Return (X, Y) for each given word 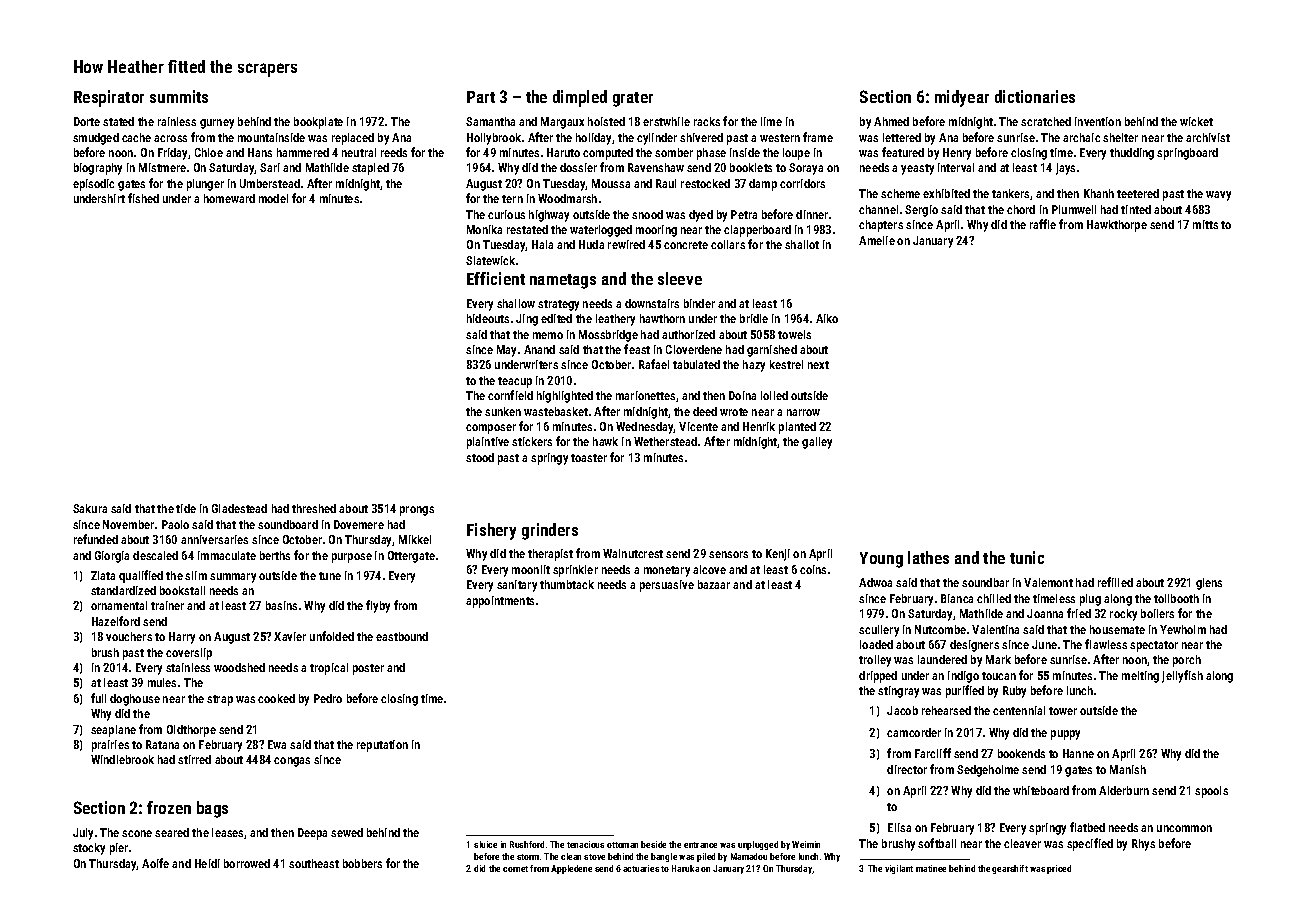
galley (817, 443)
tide (186, 508)
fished (143, 198)
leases (228, 833)
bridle (754, 318)
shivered (701, 137)
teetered (1138, 193)
